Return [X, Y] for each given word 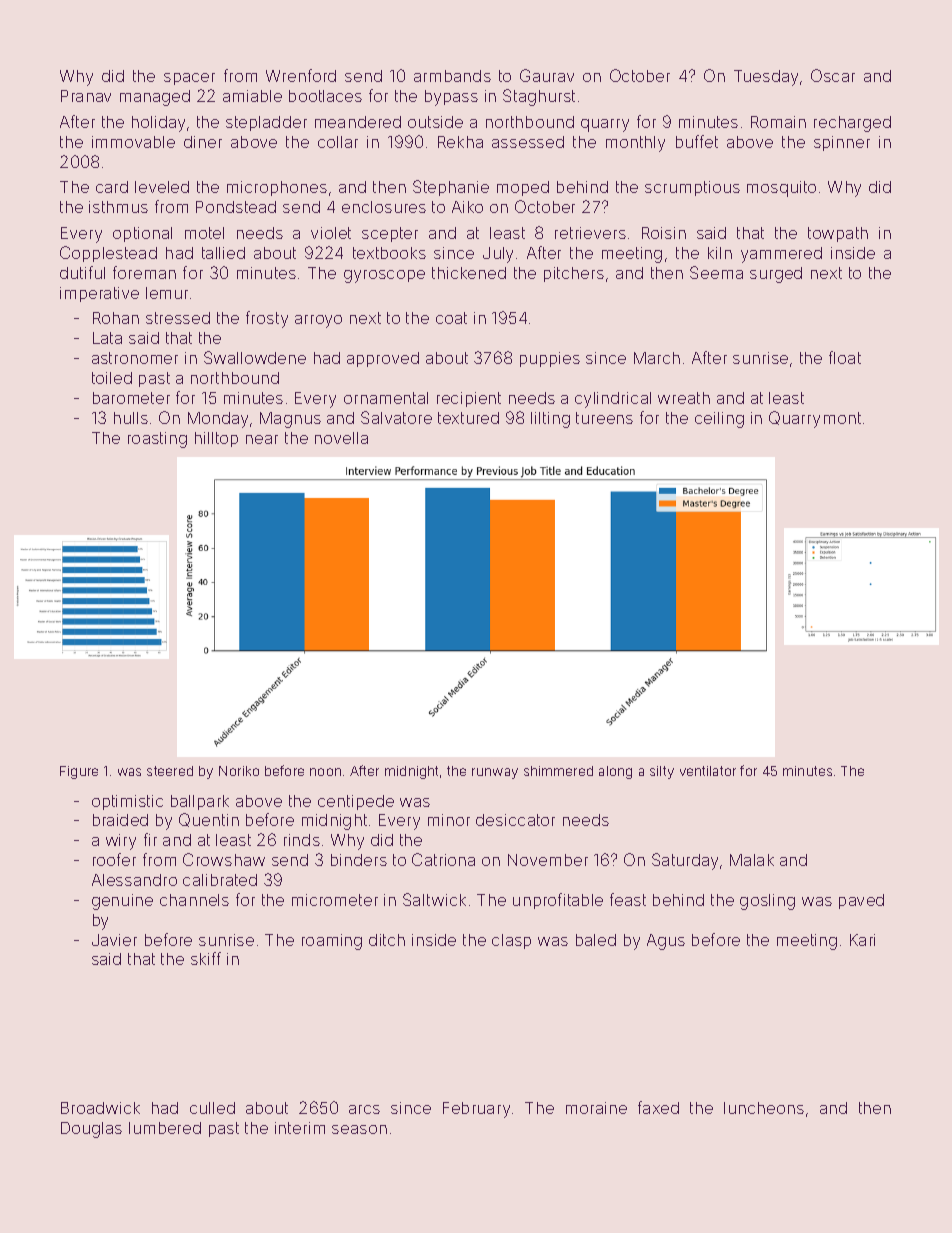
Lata [107, 338]
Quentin [209, 820]
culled [212, 1108]
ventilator [708, 771]
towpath [838, 234]
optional [142, 234]
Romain [778, 122]
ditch [387, 940]
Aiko [467, 207]
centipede [356, 802]
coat [451, 318]
